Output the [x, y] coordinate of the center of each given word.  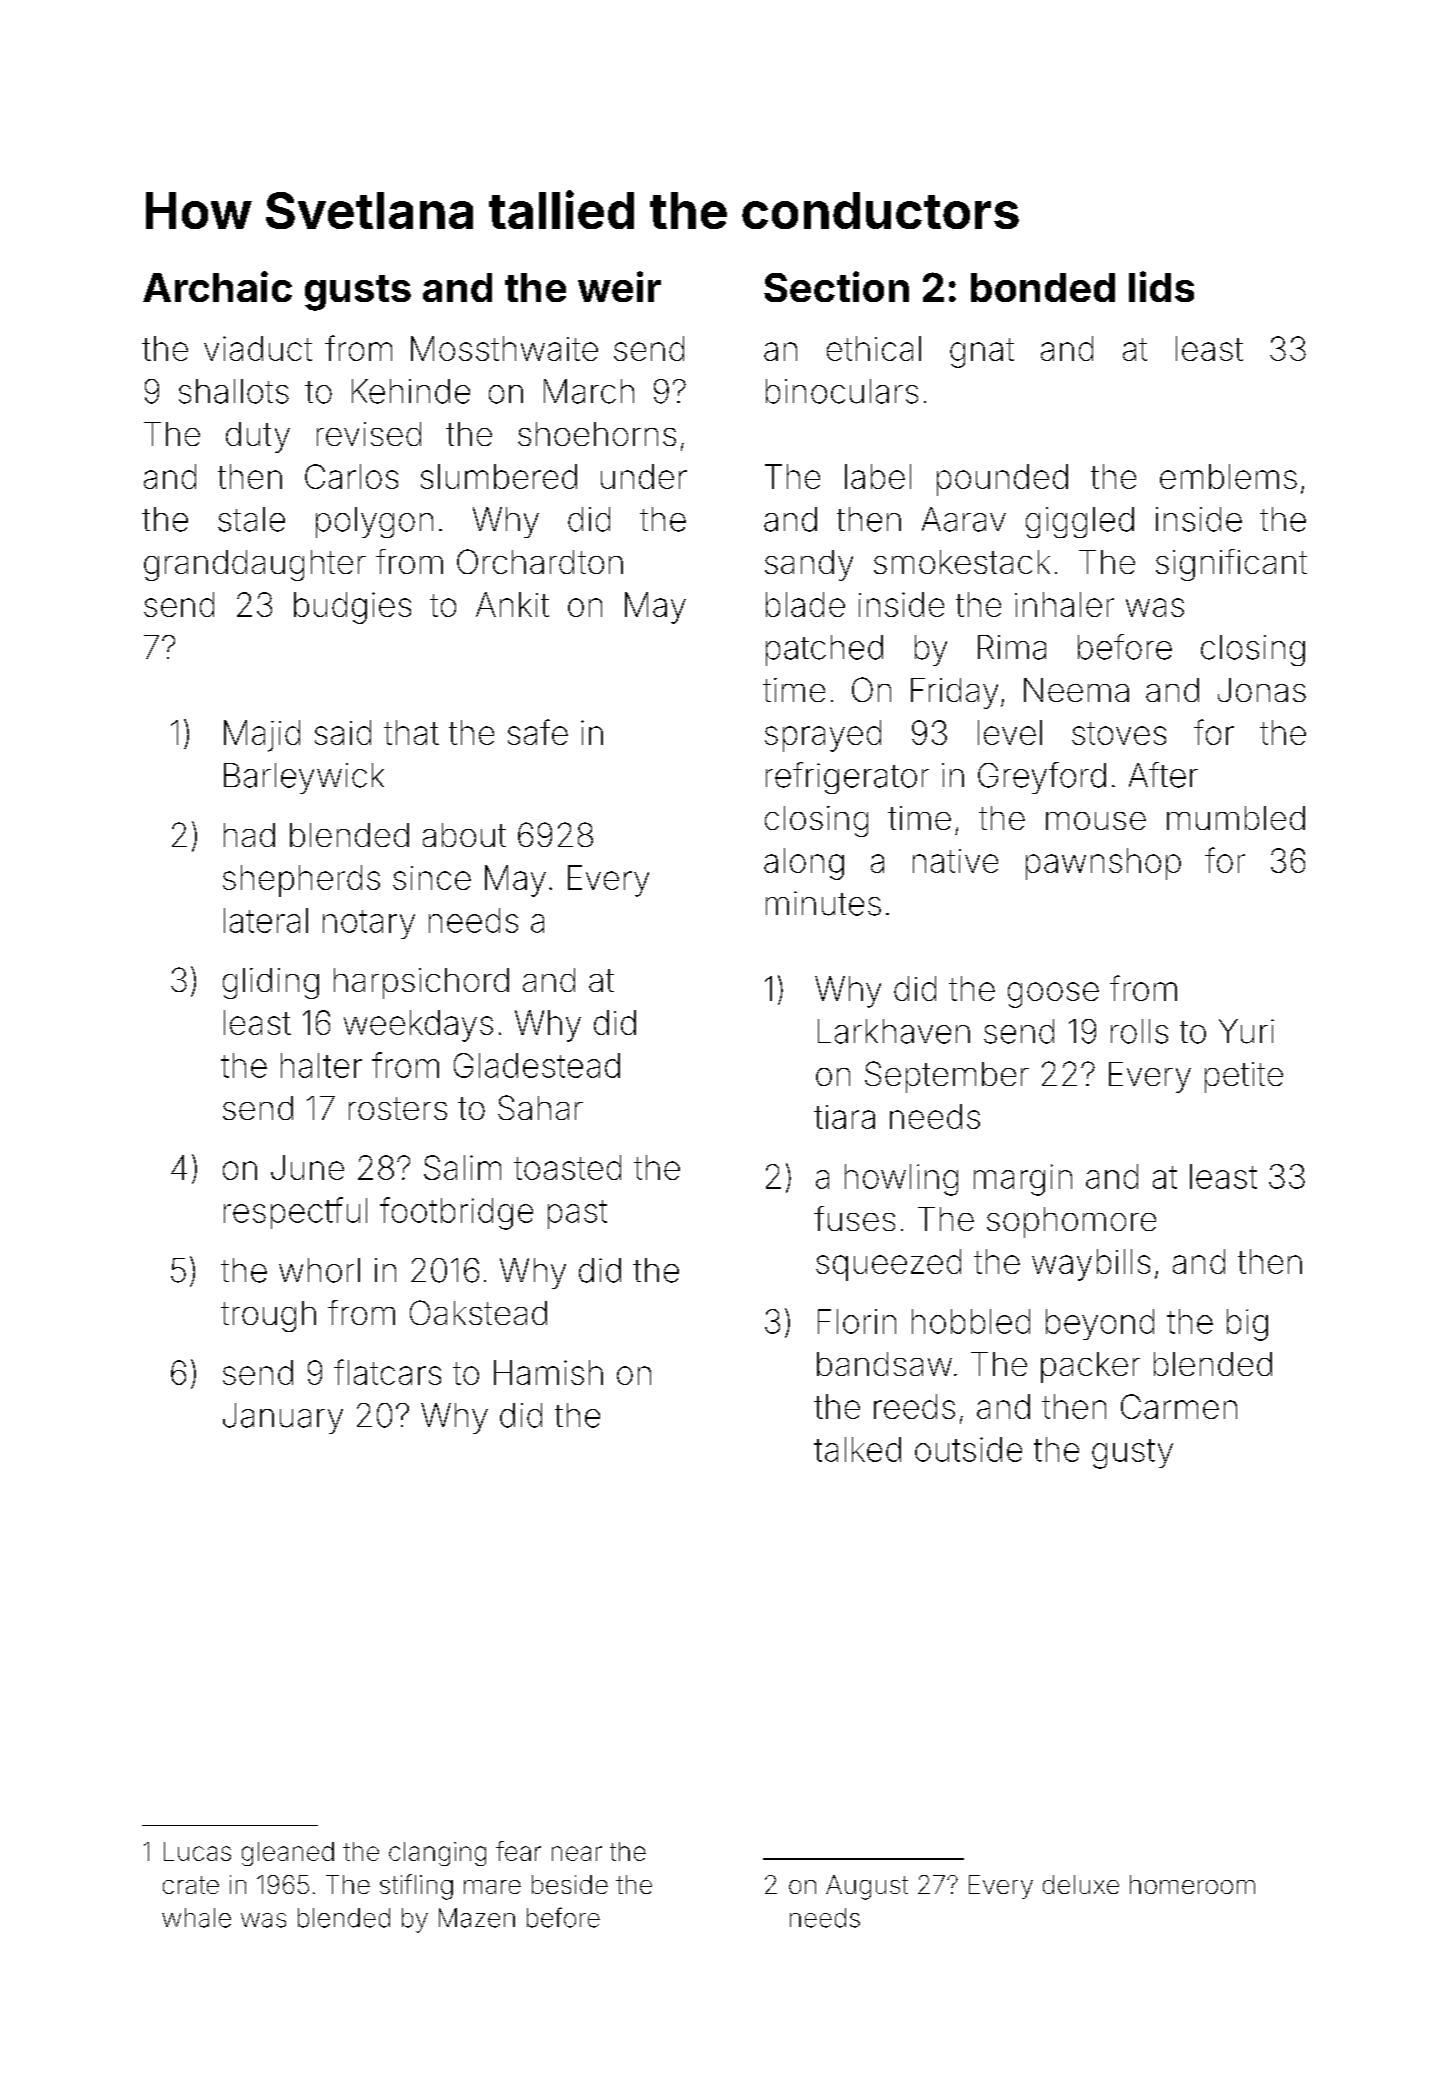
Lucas [197, 1851]
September [947, 1077]
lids [1161, 286]
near [577, 1853]
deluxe [1081, 1884]
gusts [358, 293]
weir [619, 286]
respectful [295, 1213]
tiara [844, 1117]
